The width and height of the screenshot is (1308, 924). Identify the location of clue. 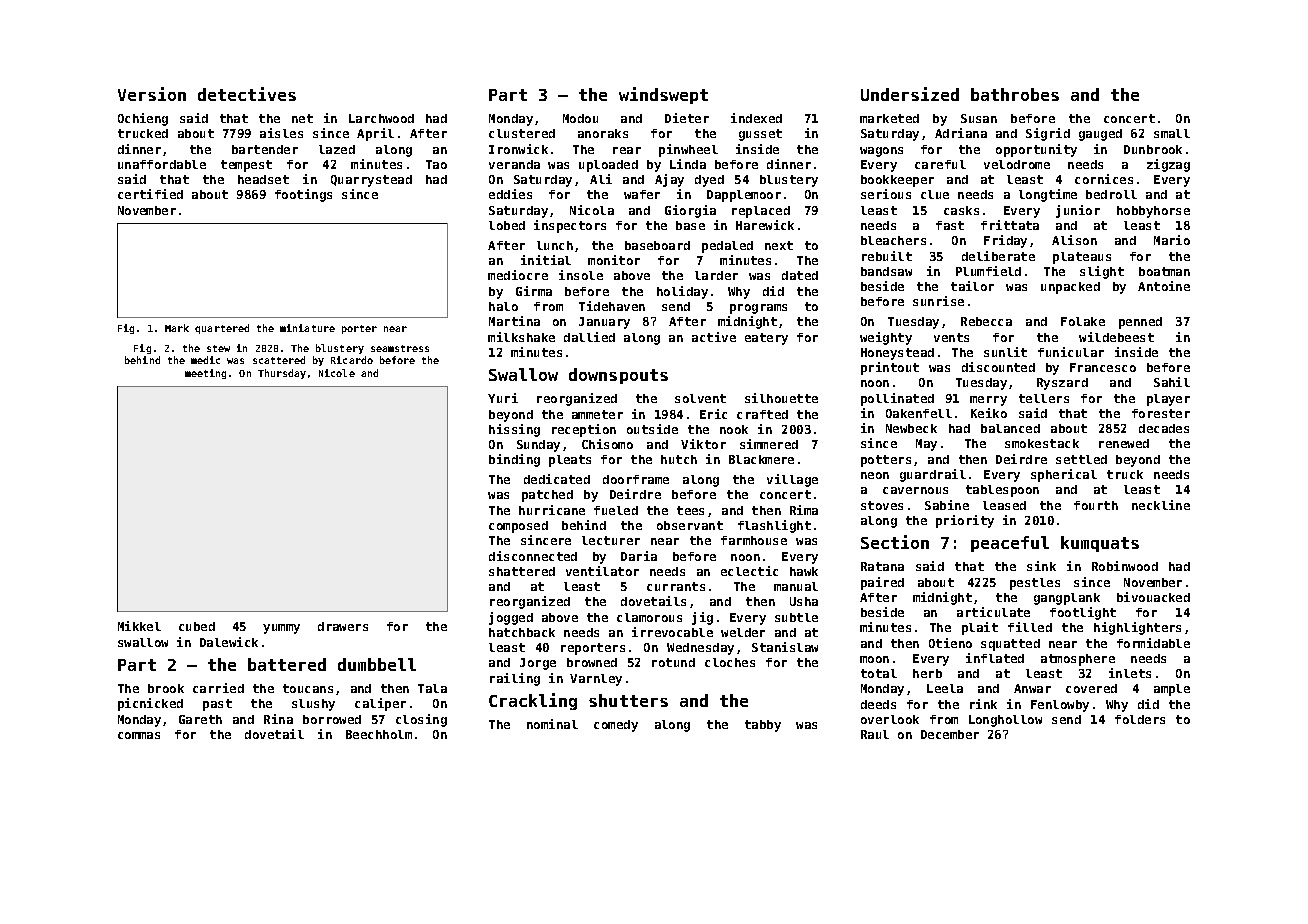
(935, 194).
